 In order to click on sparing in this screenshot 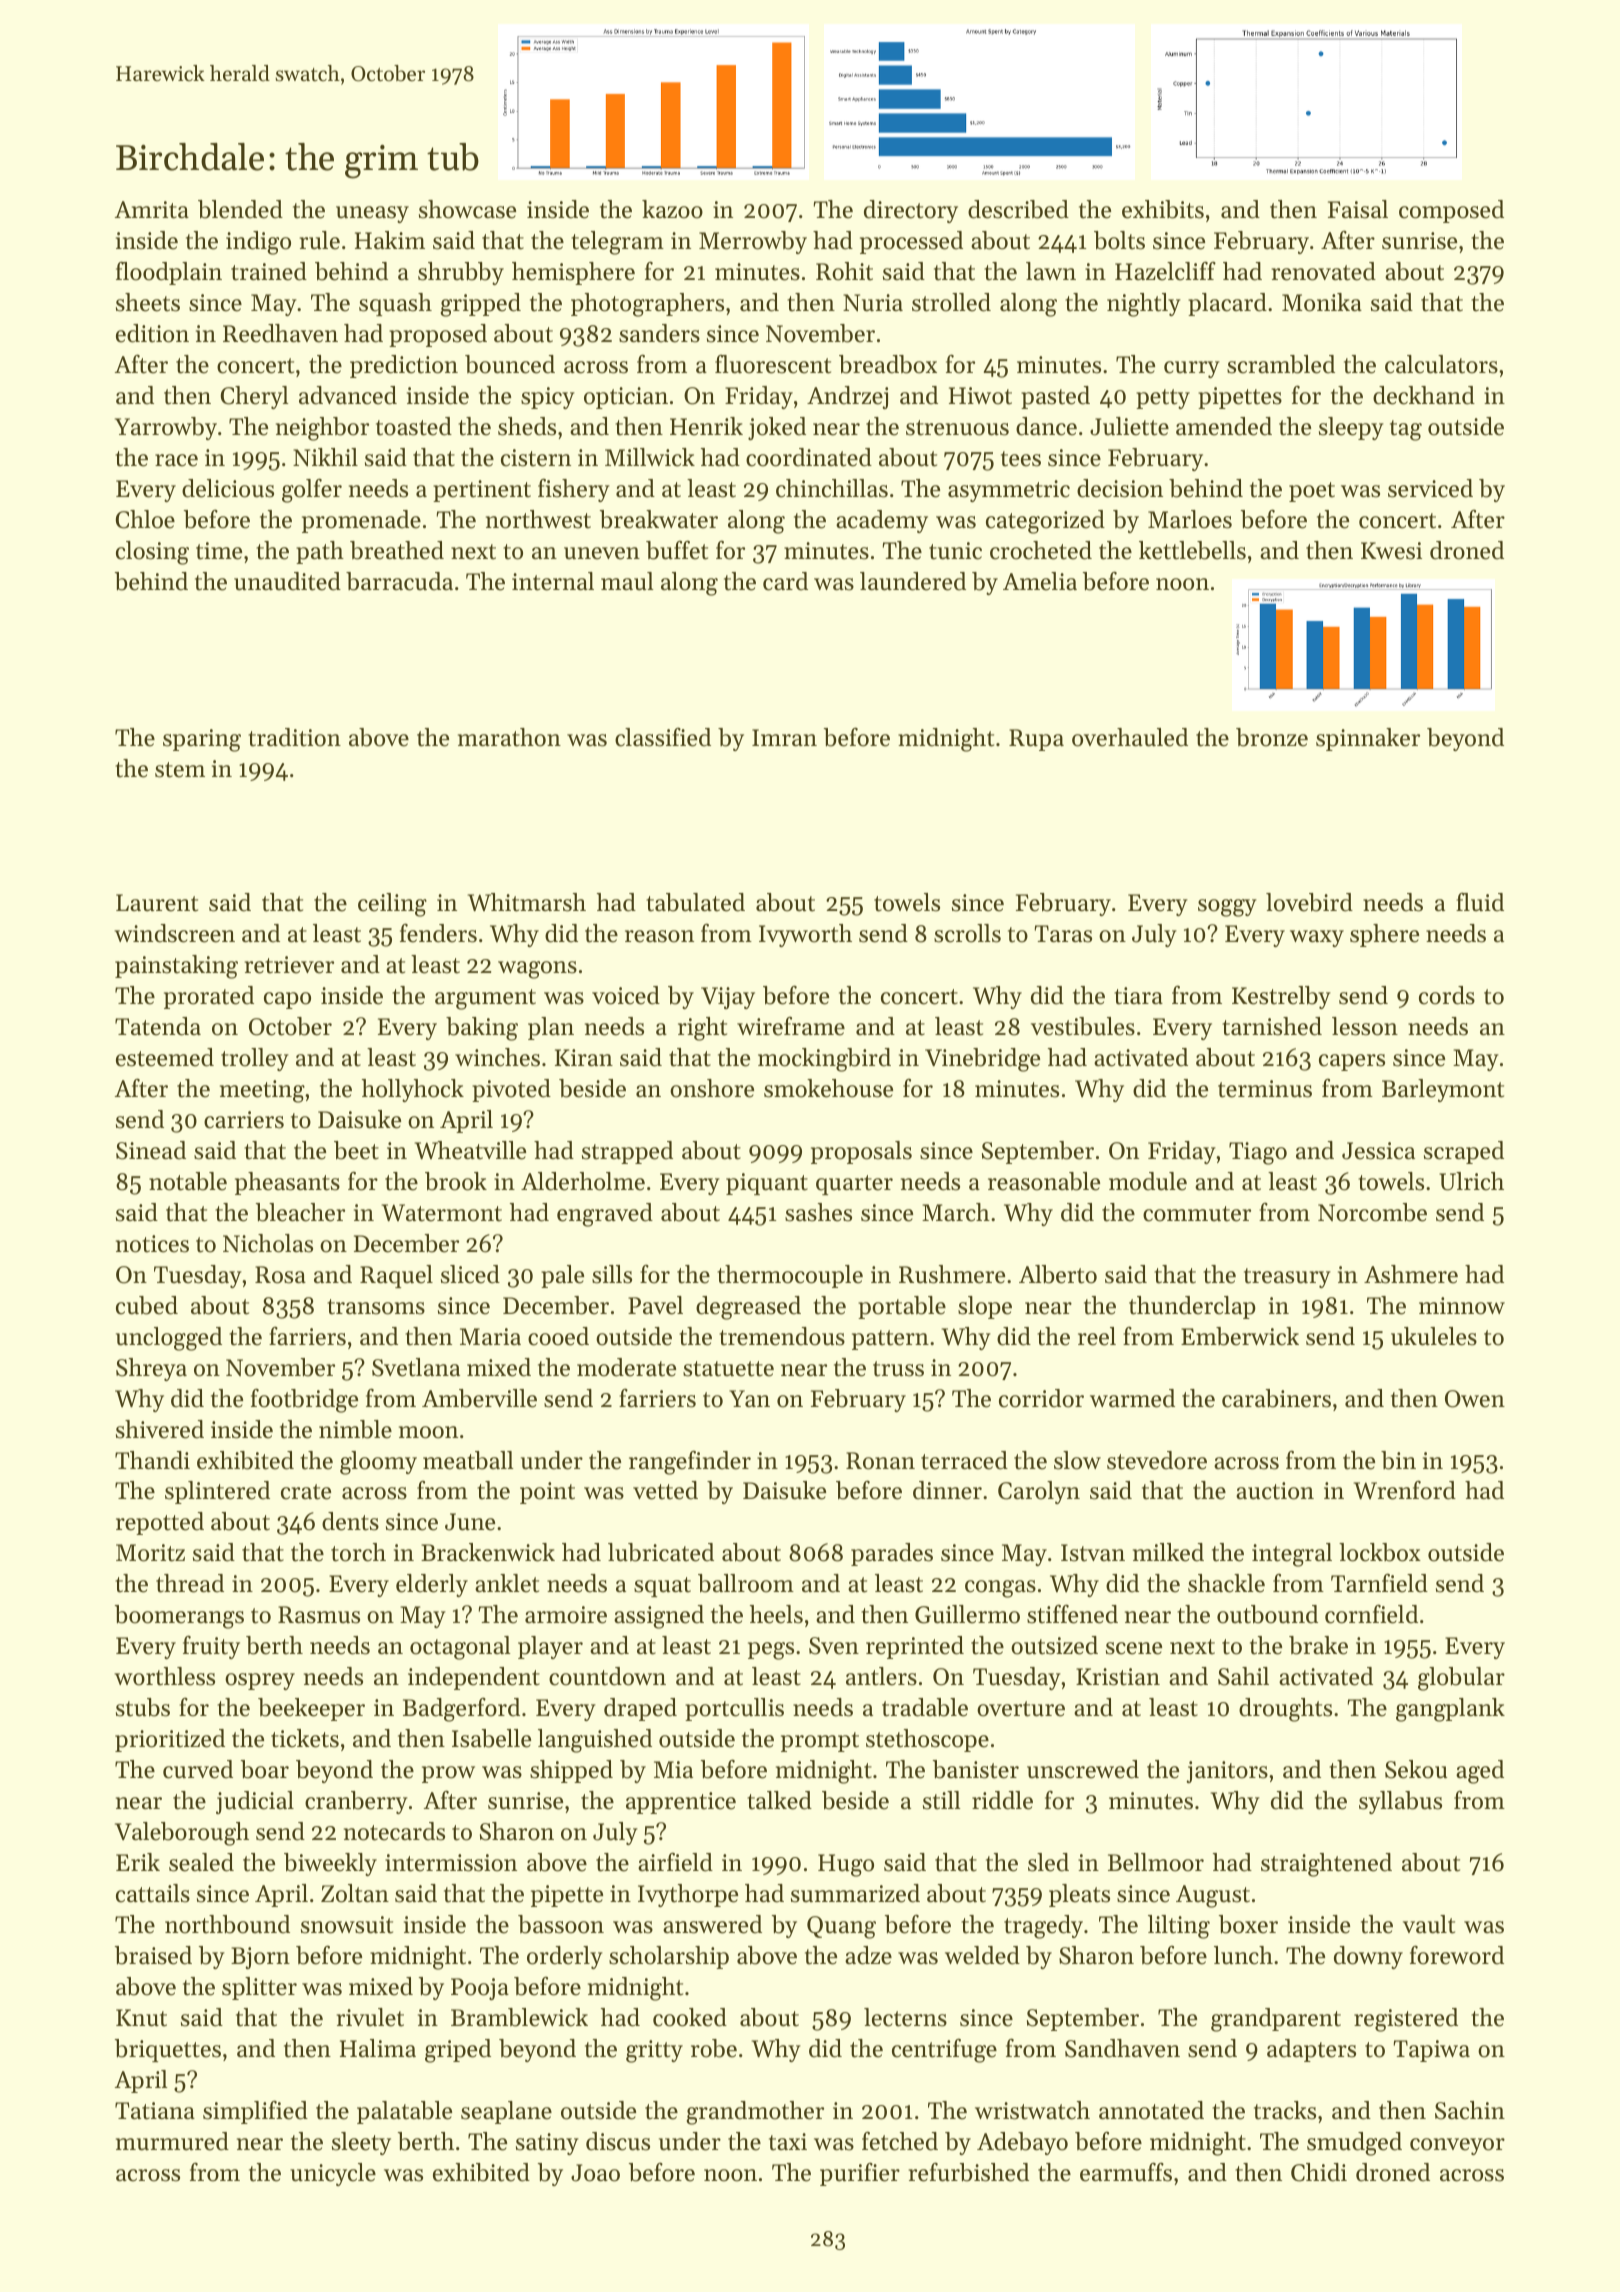, I will do `click(202, 740)`.
